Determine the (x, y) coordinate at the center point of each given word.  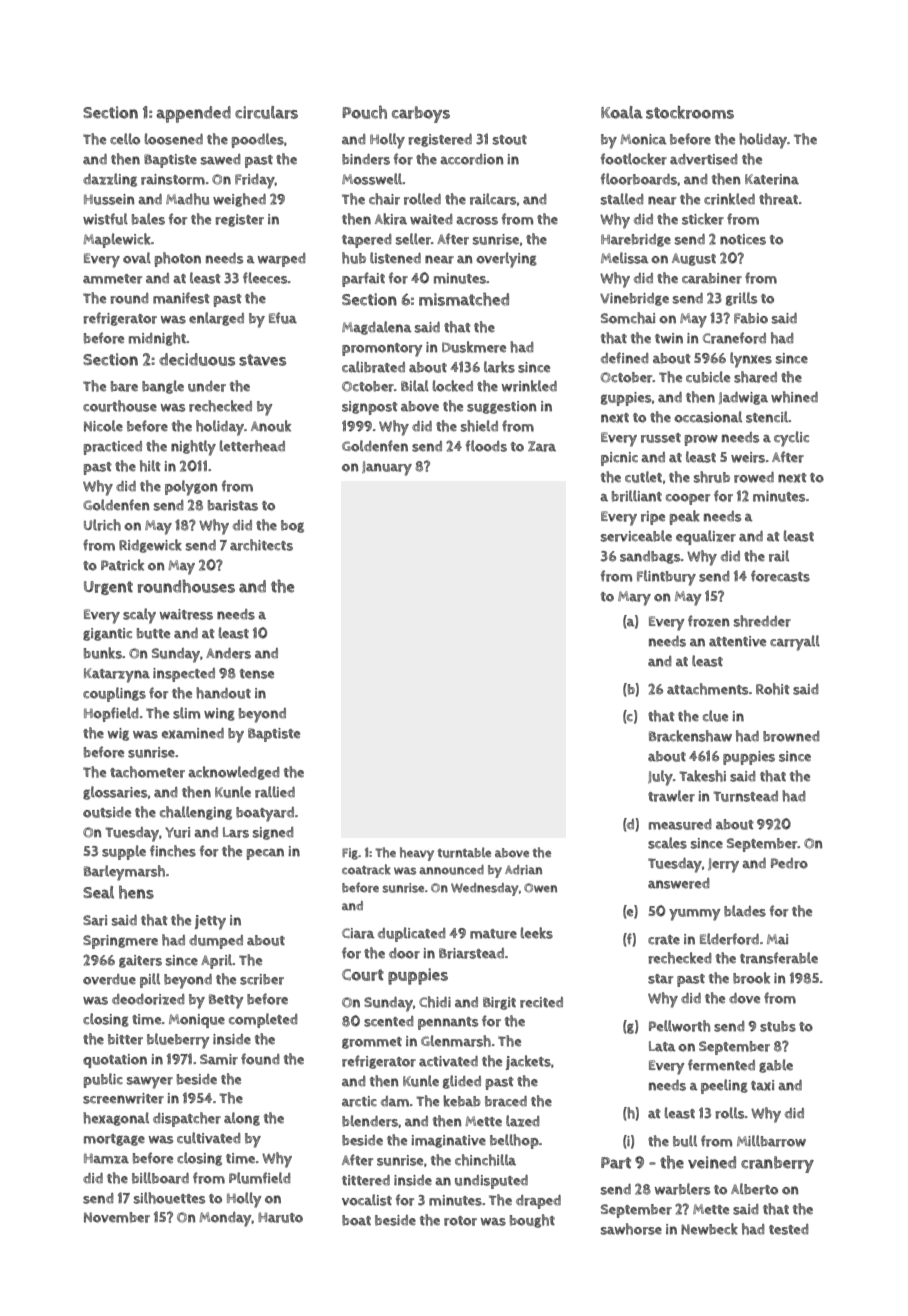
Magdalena (377, 328)
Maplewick (117, 240)
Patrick (122, 565)
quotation (115, 1061)
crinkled (729, 199)
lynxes (751, 360)
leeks (537, 933)
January (387, 468)
